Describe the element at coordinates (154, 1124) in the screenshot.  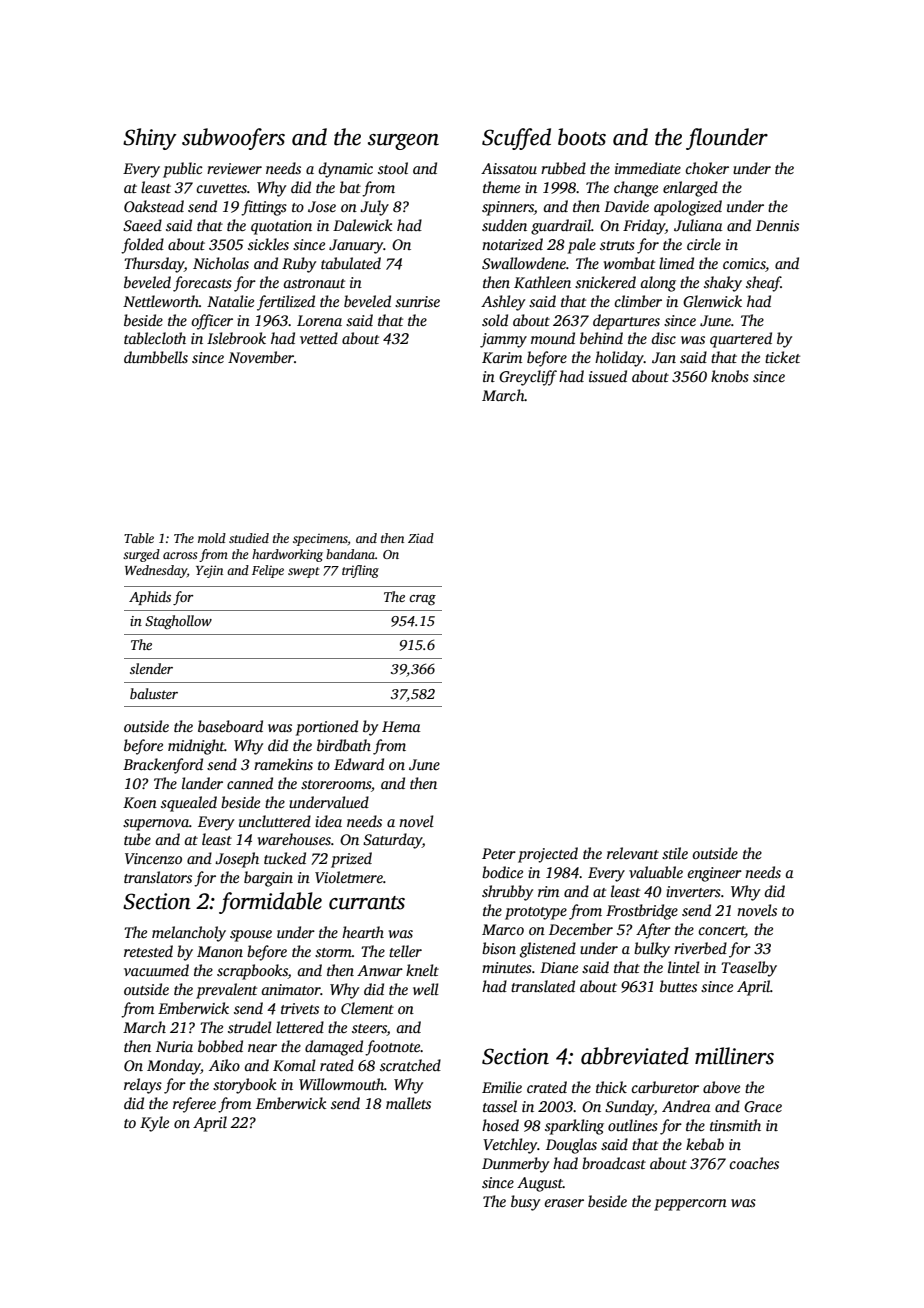
I see `Kyle` at that location.
